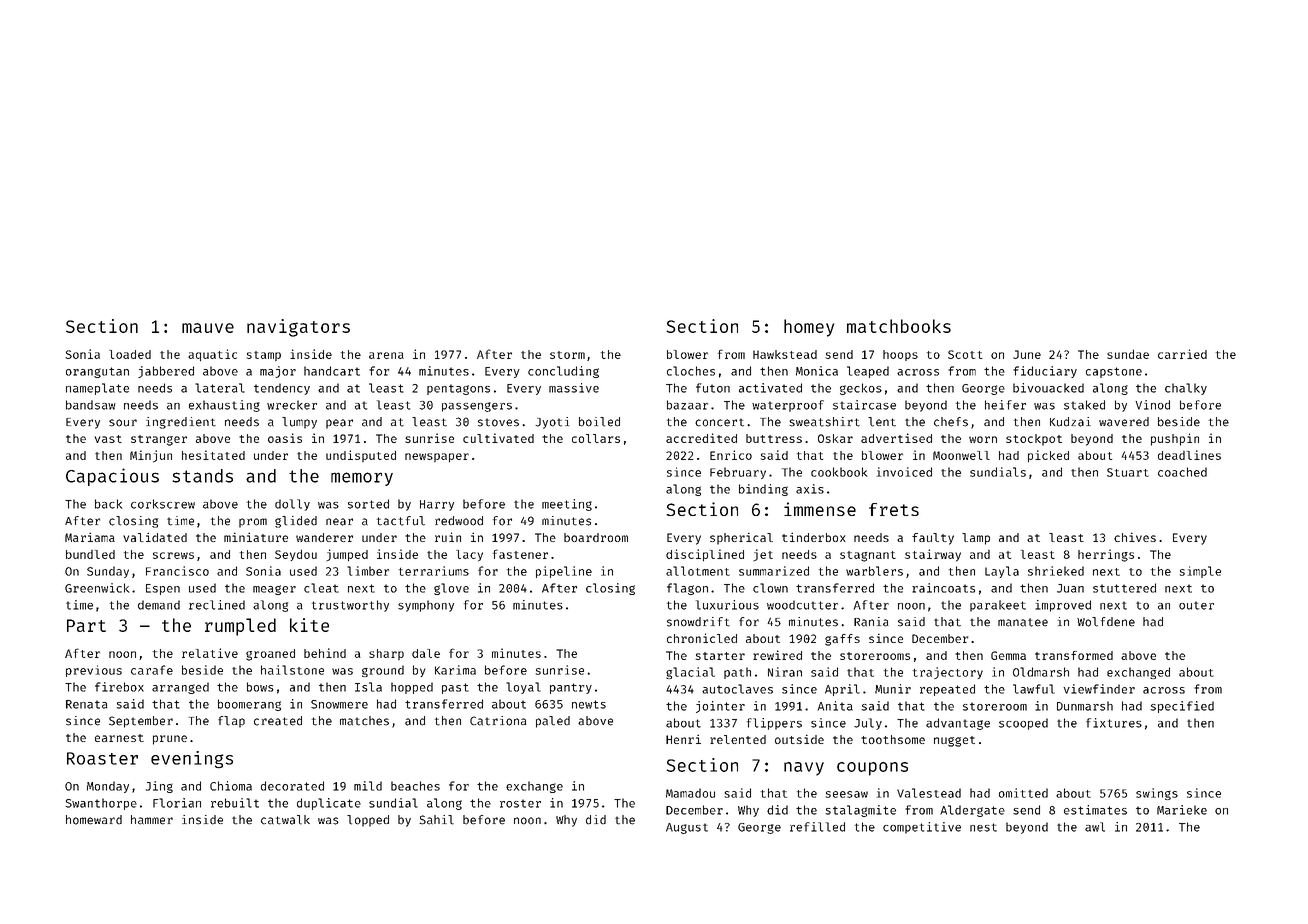 This document has width=1308, height=924. What do you see at coordinates (90, 537) in the document?
I see `Mariama` at bounding box center [90, 537].
